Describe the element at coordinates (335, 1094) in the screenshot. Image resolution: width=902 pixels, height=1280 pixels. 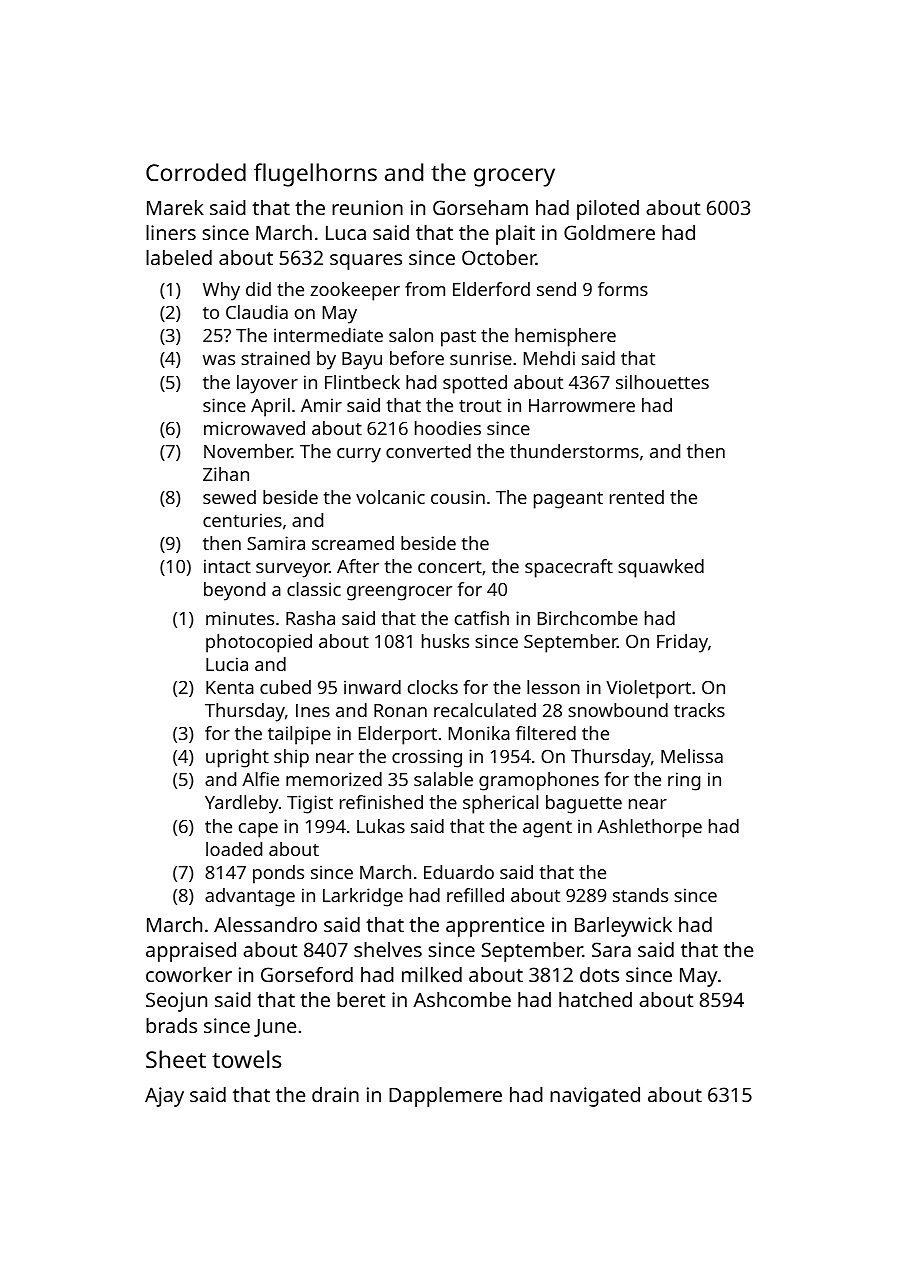
I see `drain` at that location.
